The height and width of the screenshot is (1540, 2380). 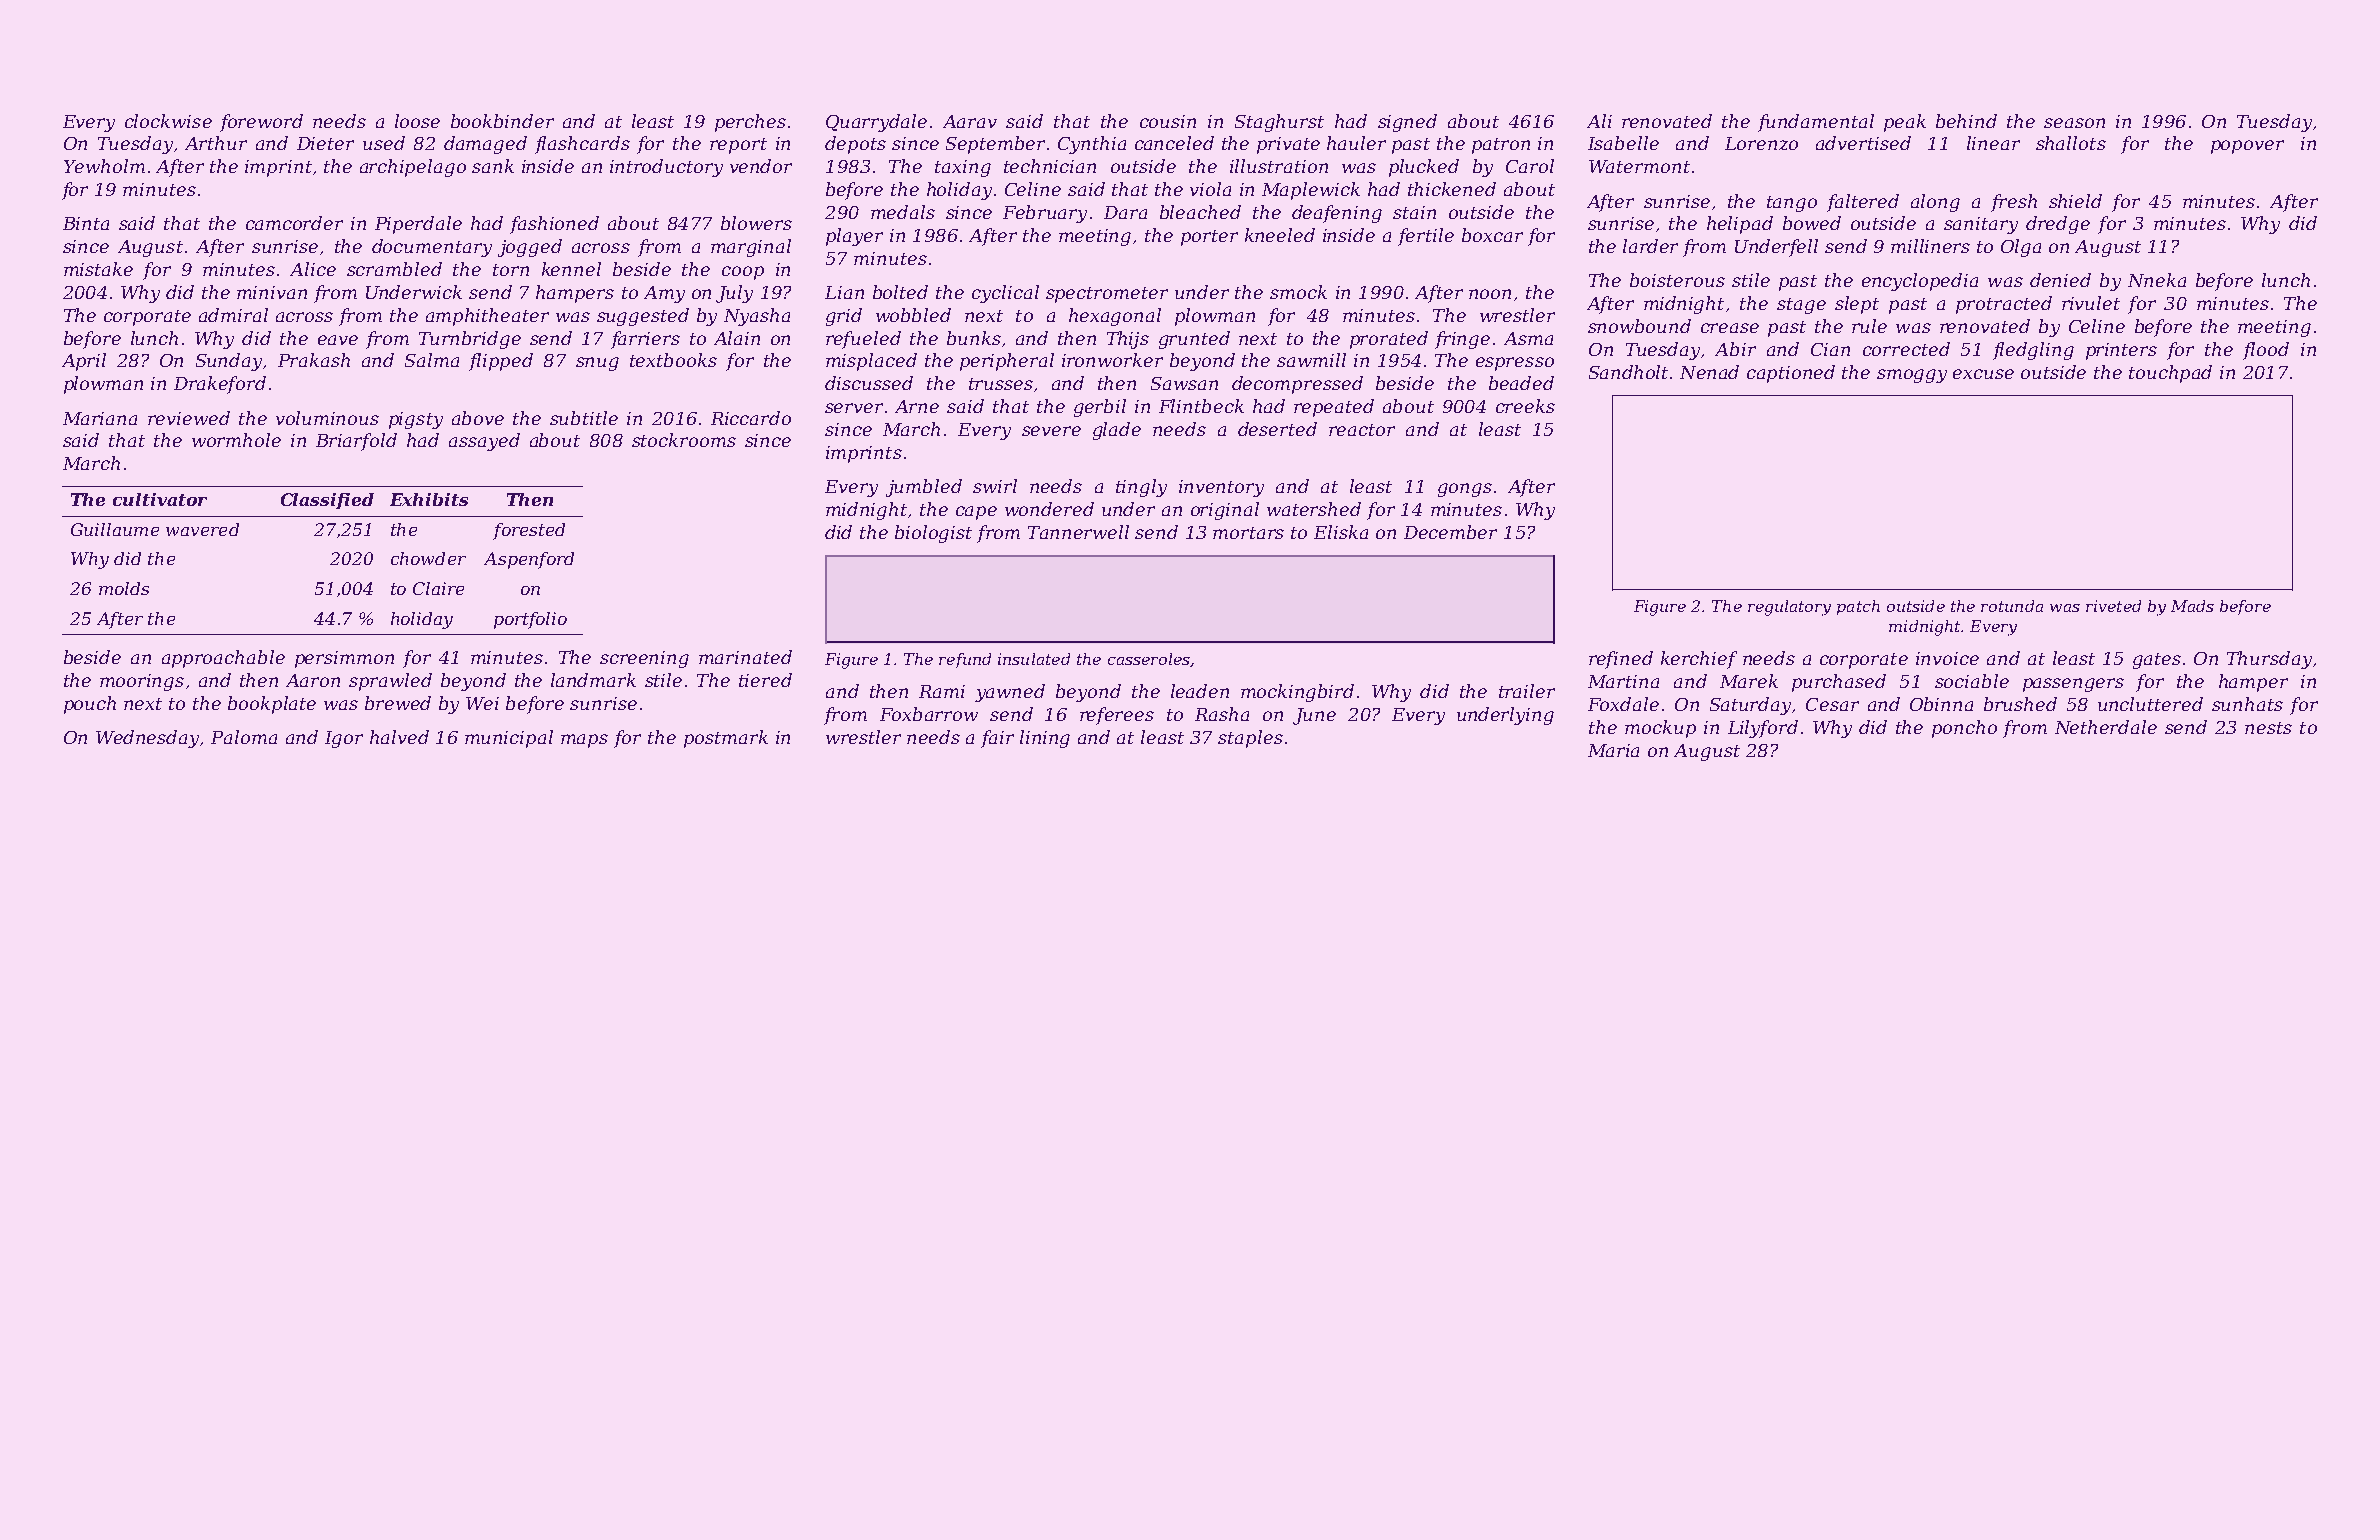 What do you see at coordinates (751, 418) in the screenshot?
I see `Riccardo` at bounding box center [751, 418].
